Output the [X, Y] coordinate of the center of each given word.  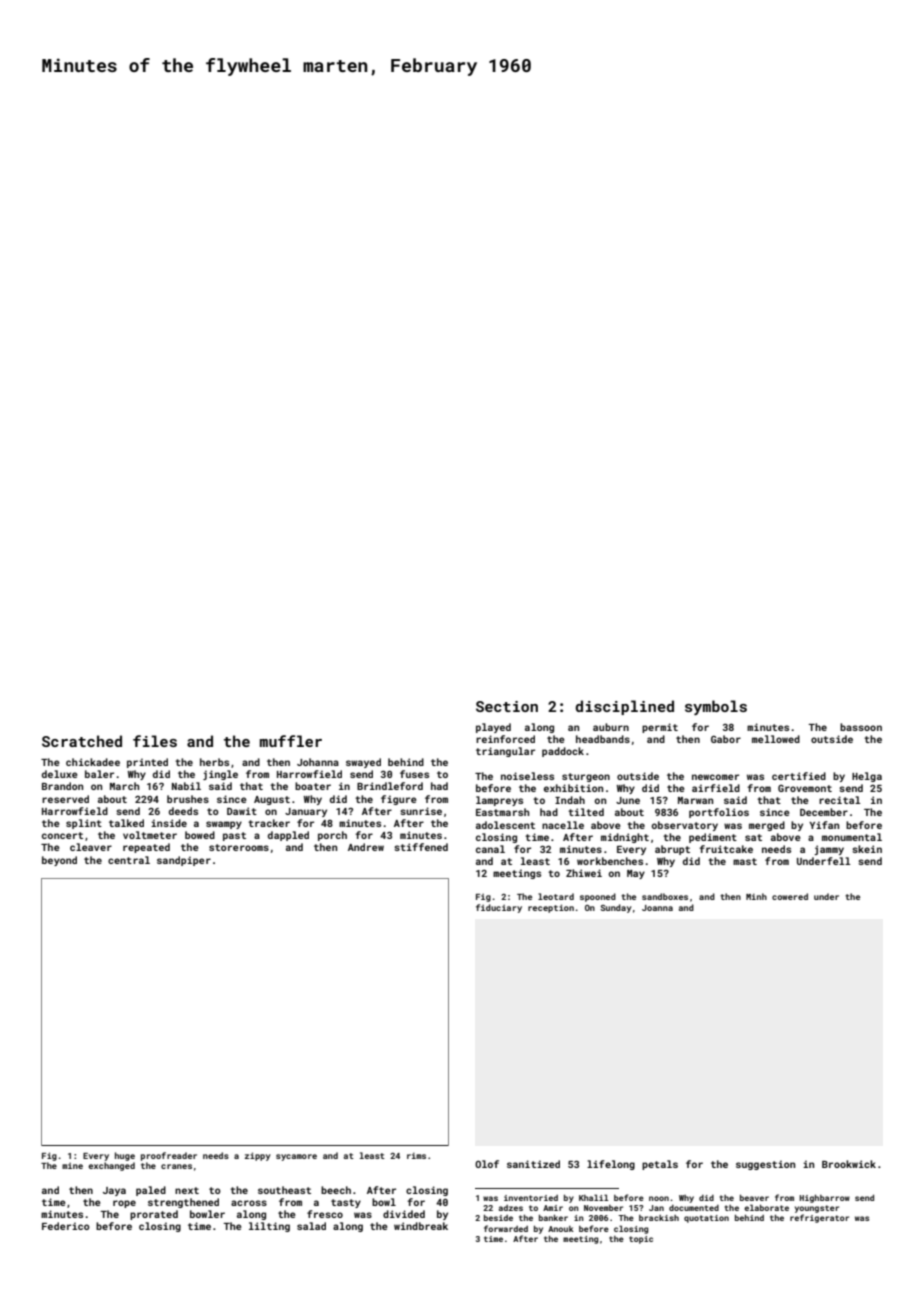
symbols [716, 707]
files [155, 741]
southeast [284, 1190]
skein [867, 849]
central [129, 860]
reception [551, 908]
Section [507, 706]
